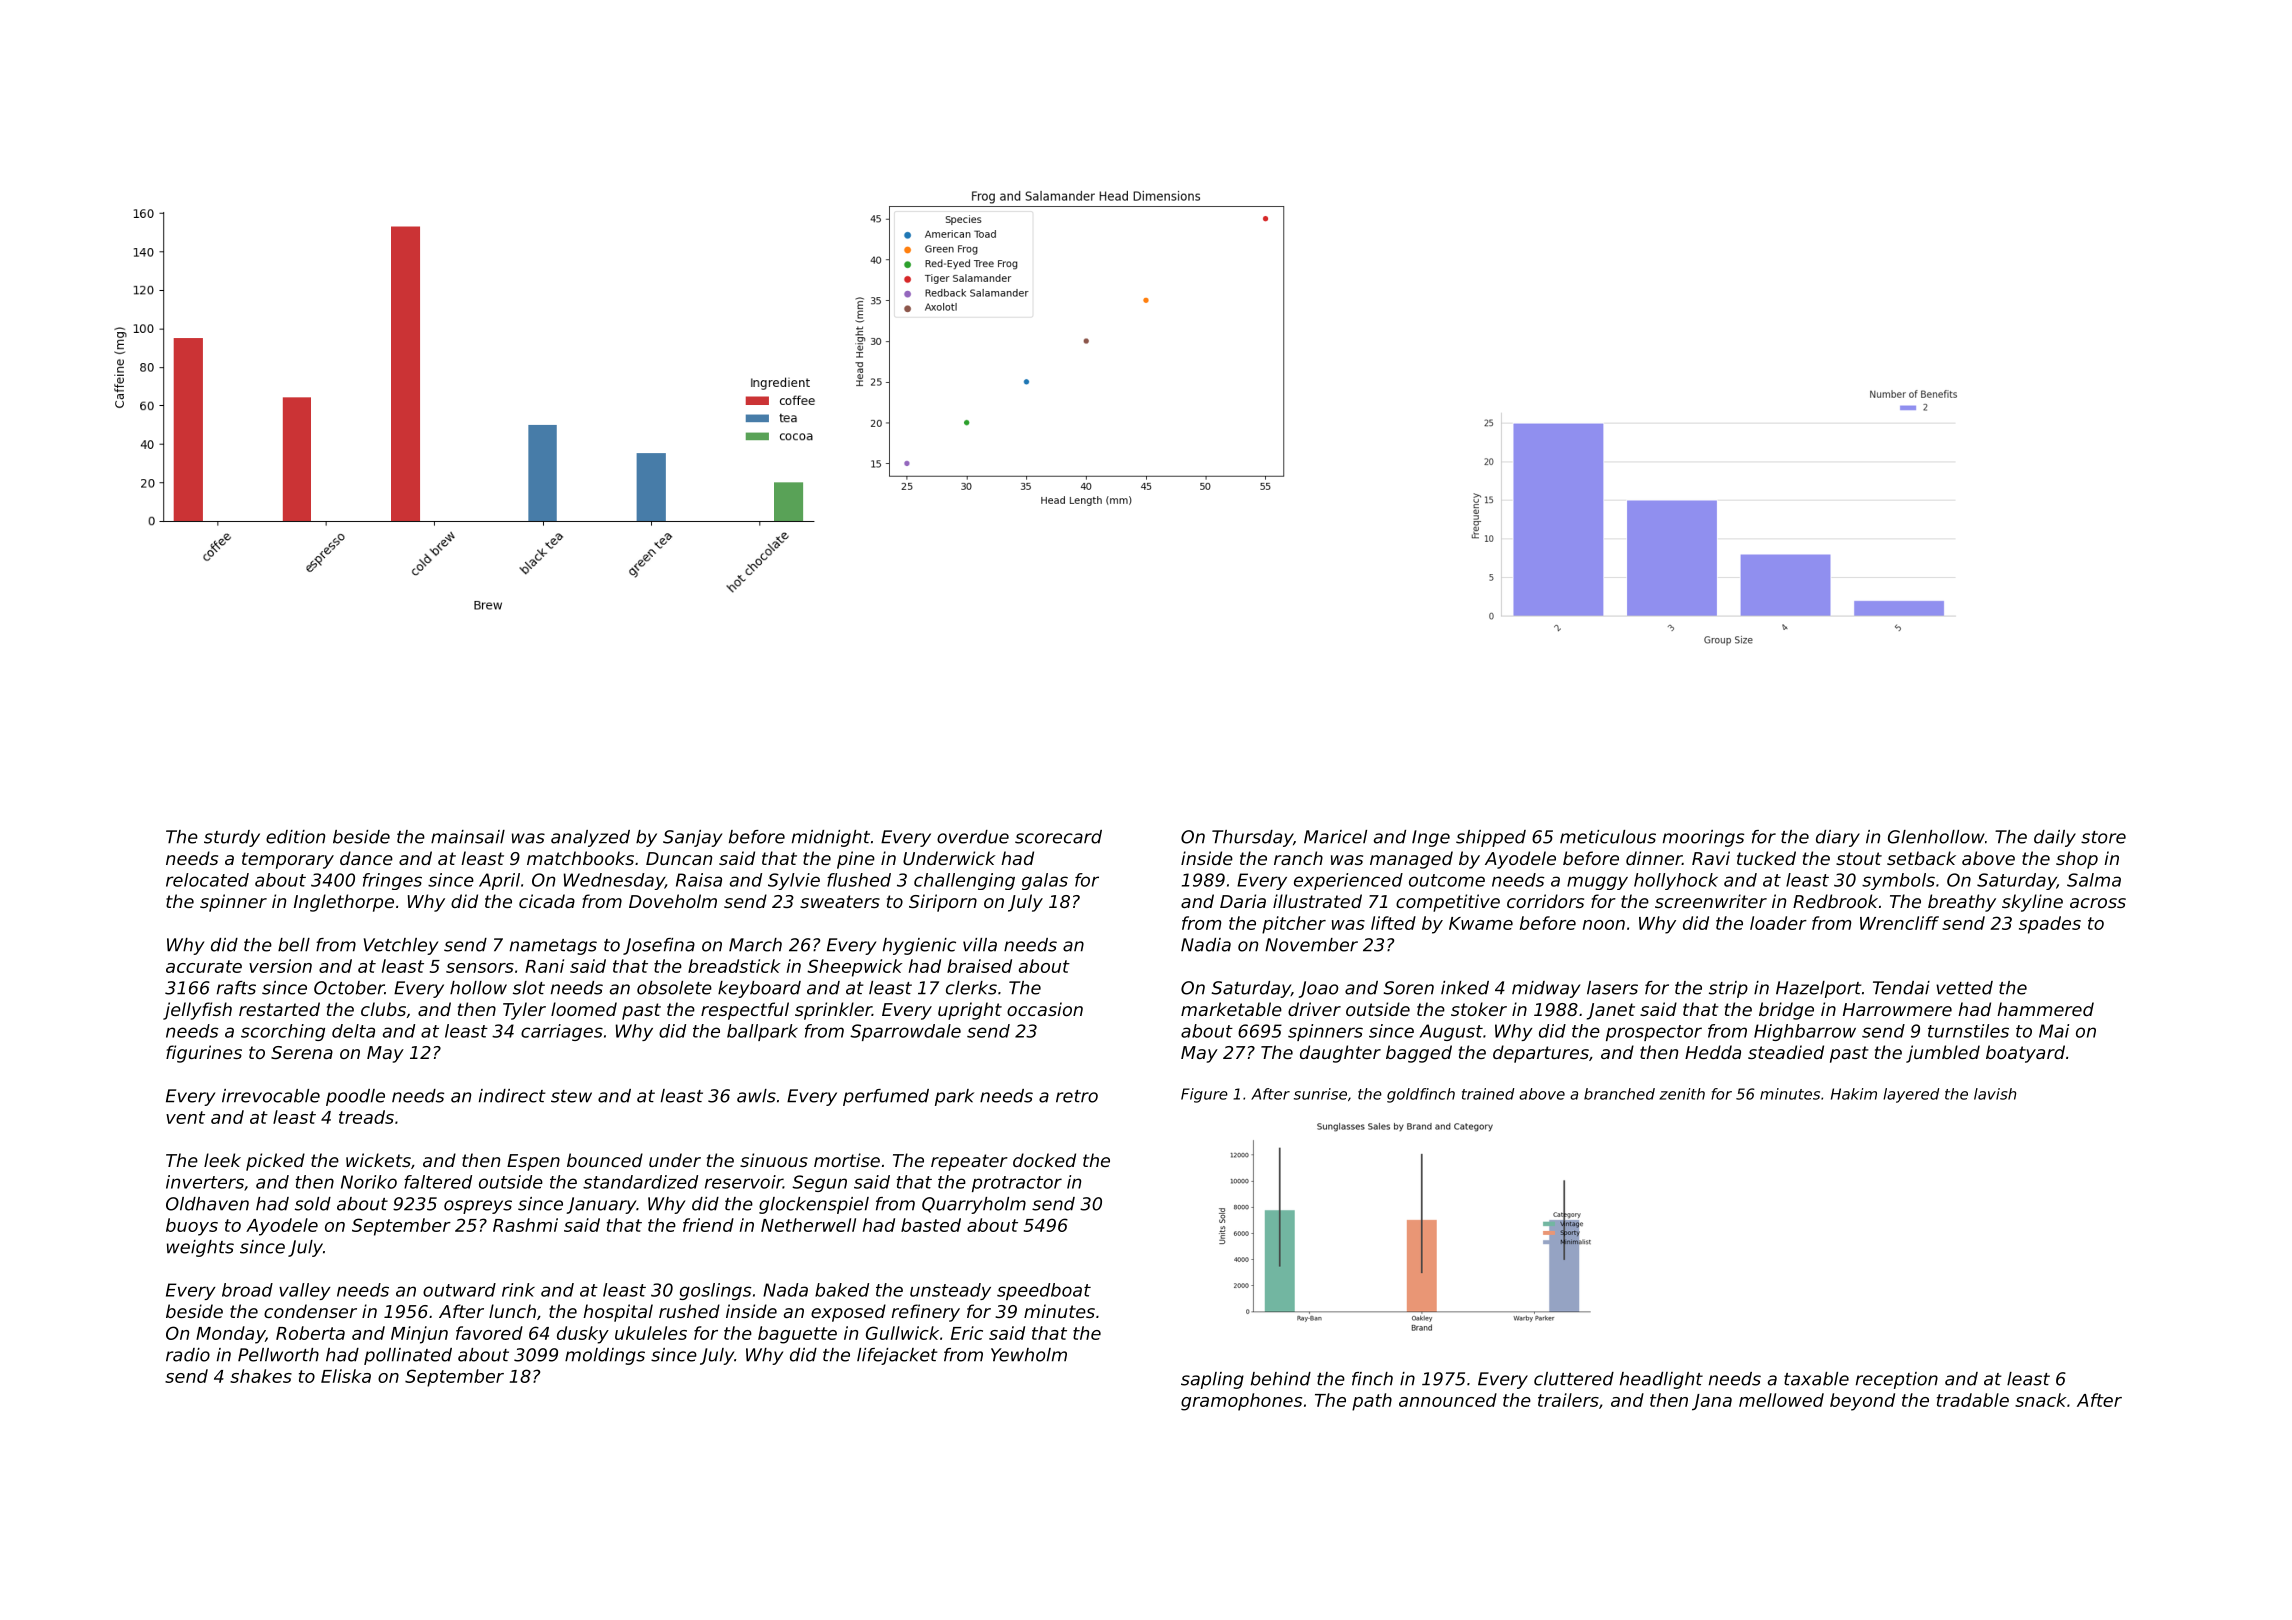 The width and height of the document is (2292, 1620). Describe the element at coordinates (745, 1011) in the document. I see `respectful` at that location.
